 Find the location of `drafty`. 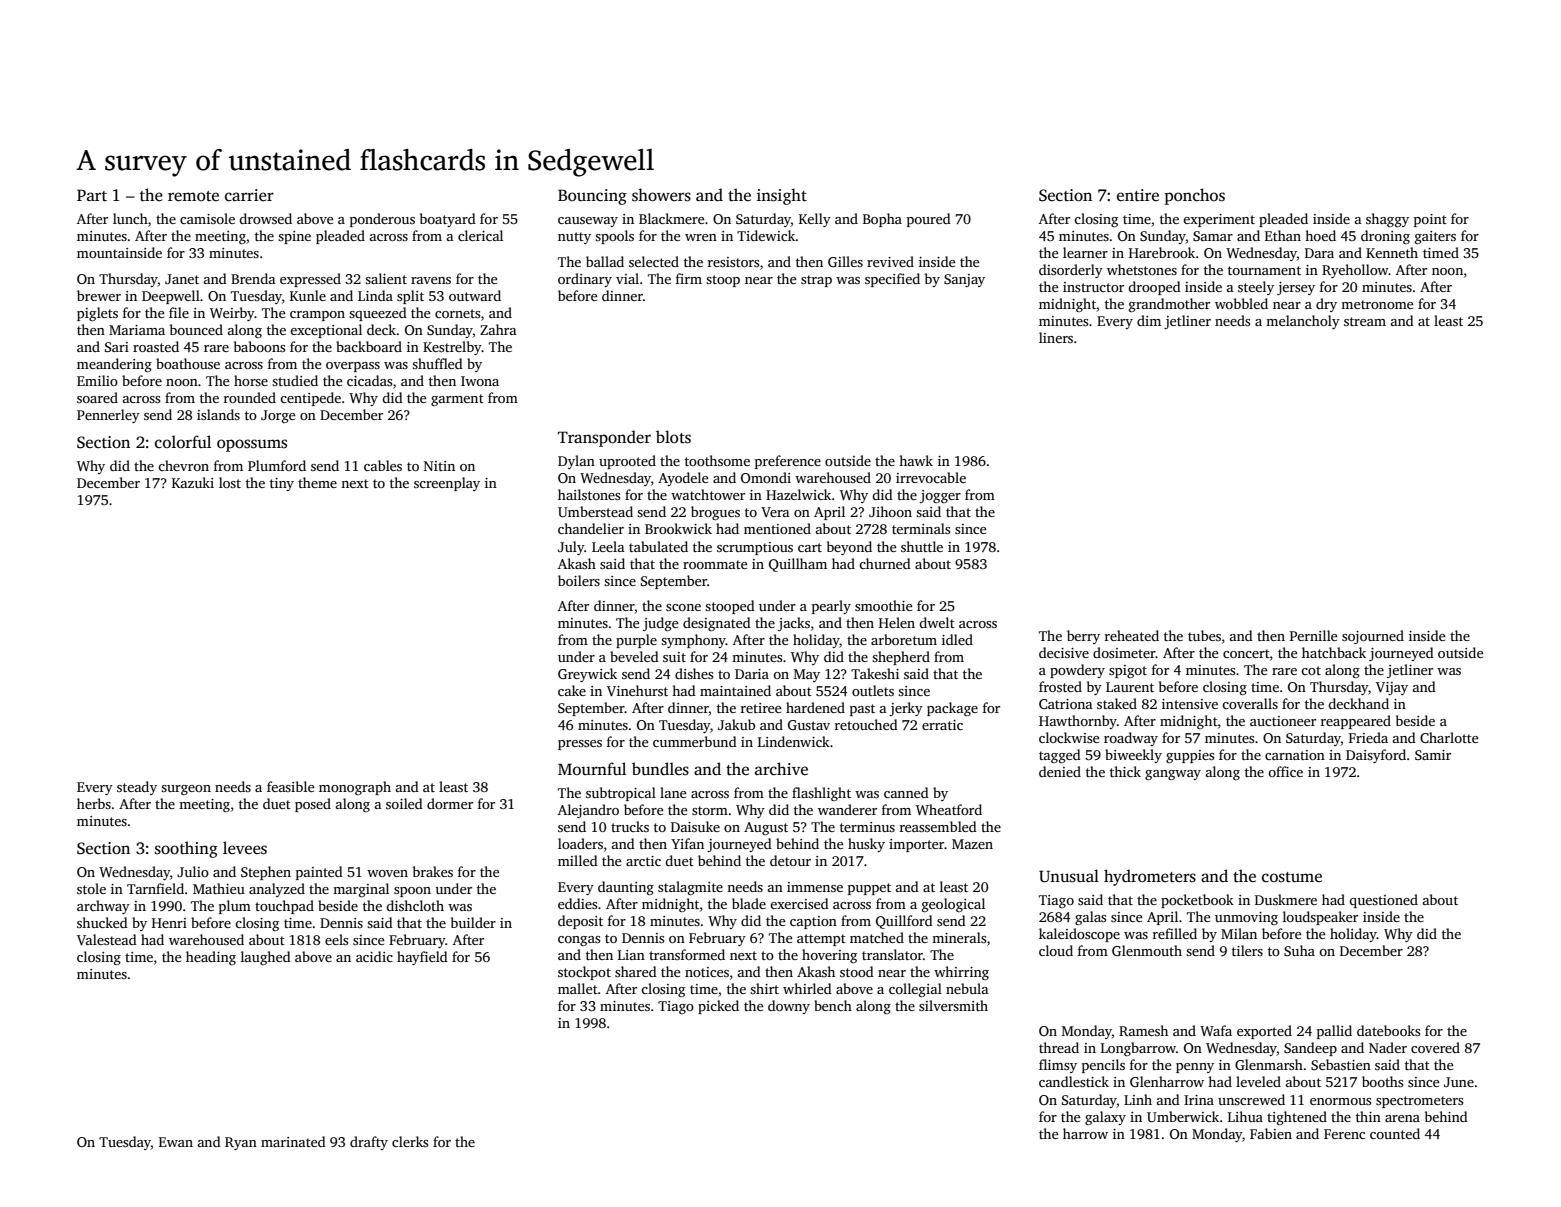

drafty is located at coordinates (369, 1143).
